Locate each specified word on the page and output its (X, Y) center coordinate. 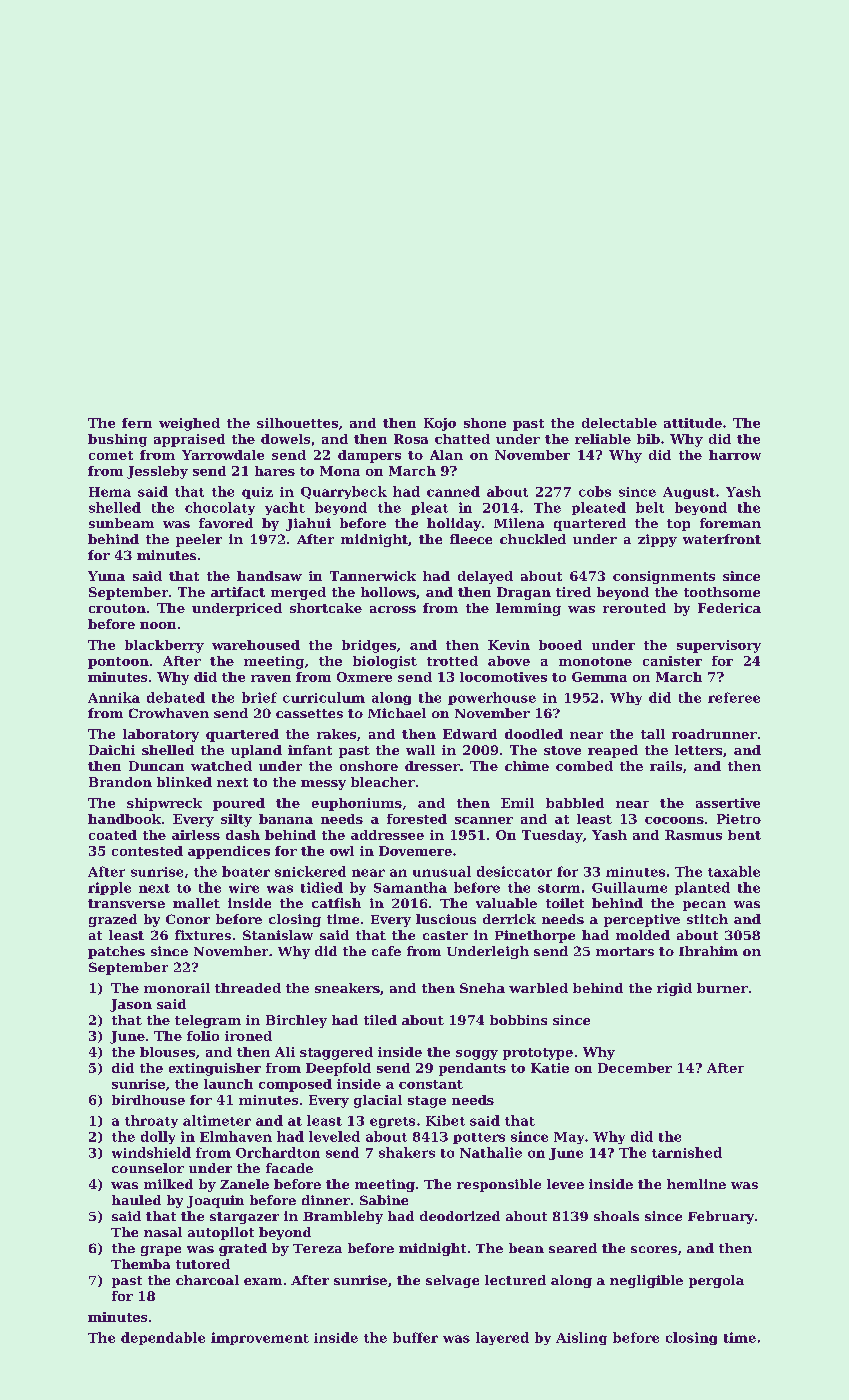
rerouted (634, 608)
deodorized (460, 1216)
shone (485, 423)
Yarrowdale (223, 455)
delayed (485, 577)
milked (168, 1184)
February (721, 1217)
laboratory (161, 735)
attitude (693, 423)
